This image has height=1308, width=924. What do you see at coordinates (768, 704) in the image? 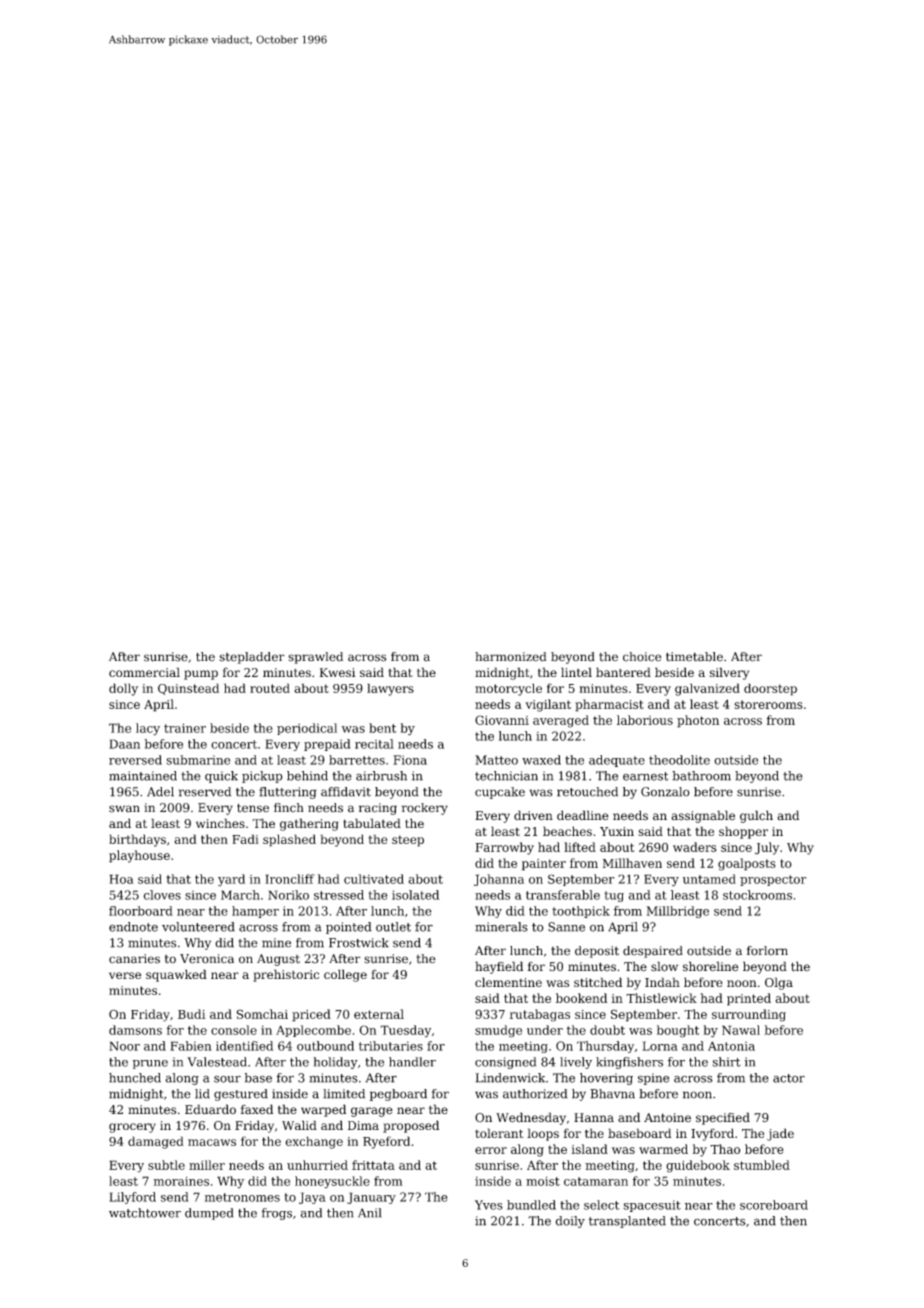
I see `storerooms` at bounding box center [768, 704].
